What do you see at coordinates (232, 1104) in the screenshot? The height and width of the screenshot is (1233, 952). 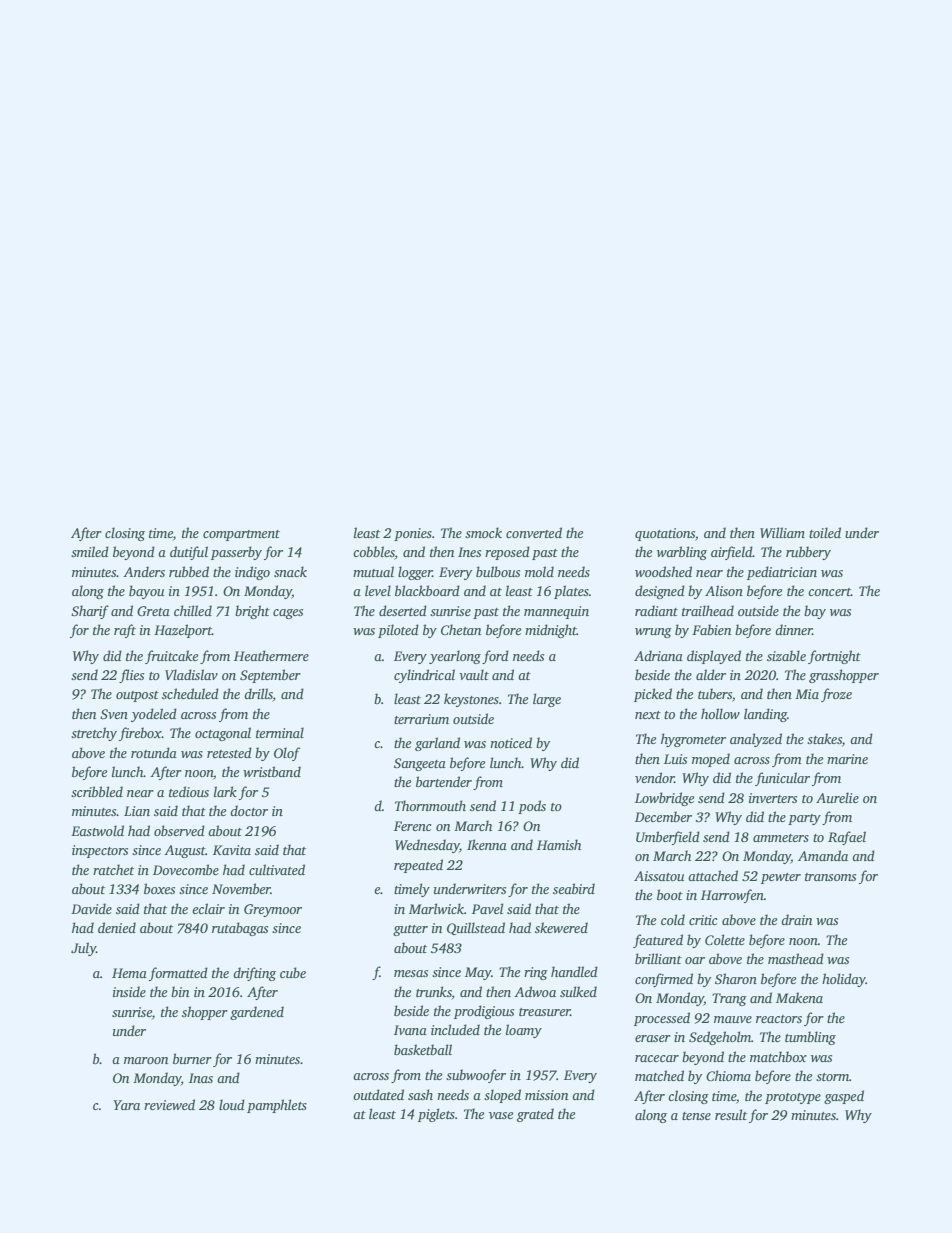 I see `loud` at bounding box center [232, 1104].
